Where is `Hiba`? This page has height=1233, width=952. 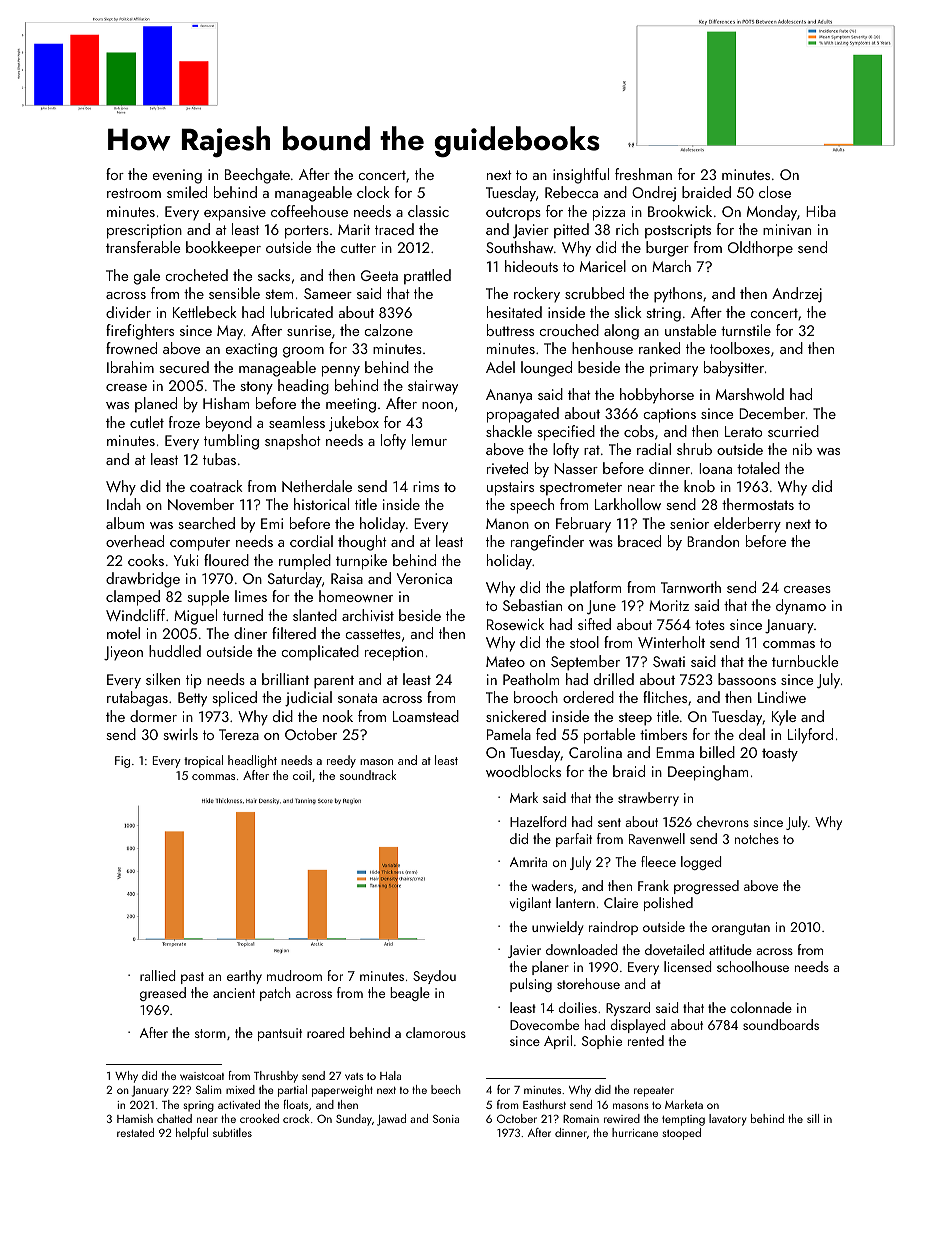
Hiba is located at coordinates (821, 211).
